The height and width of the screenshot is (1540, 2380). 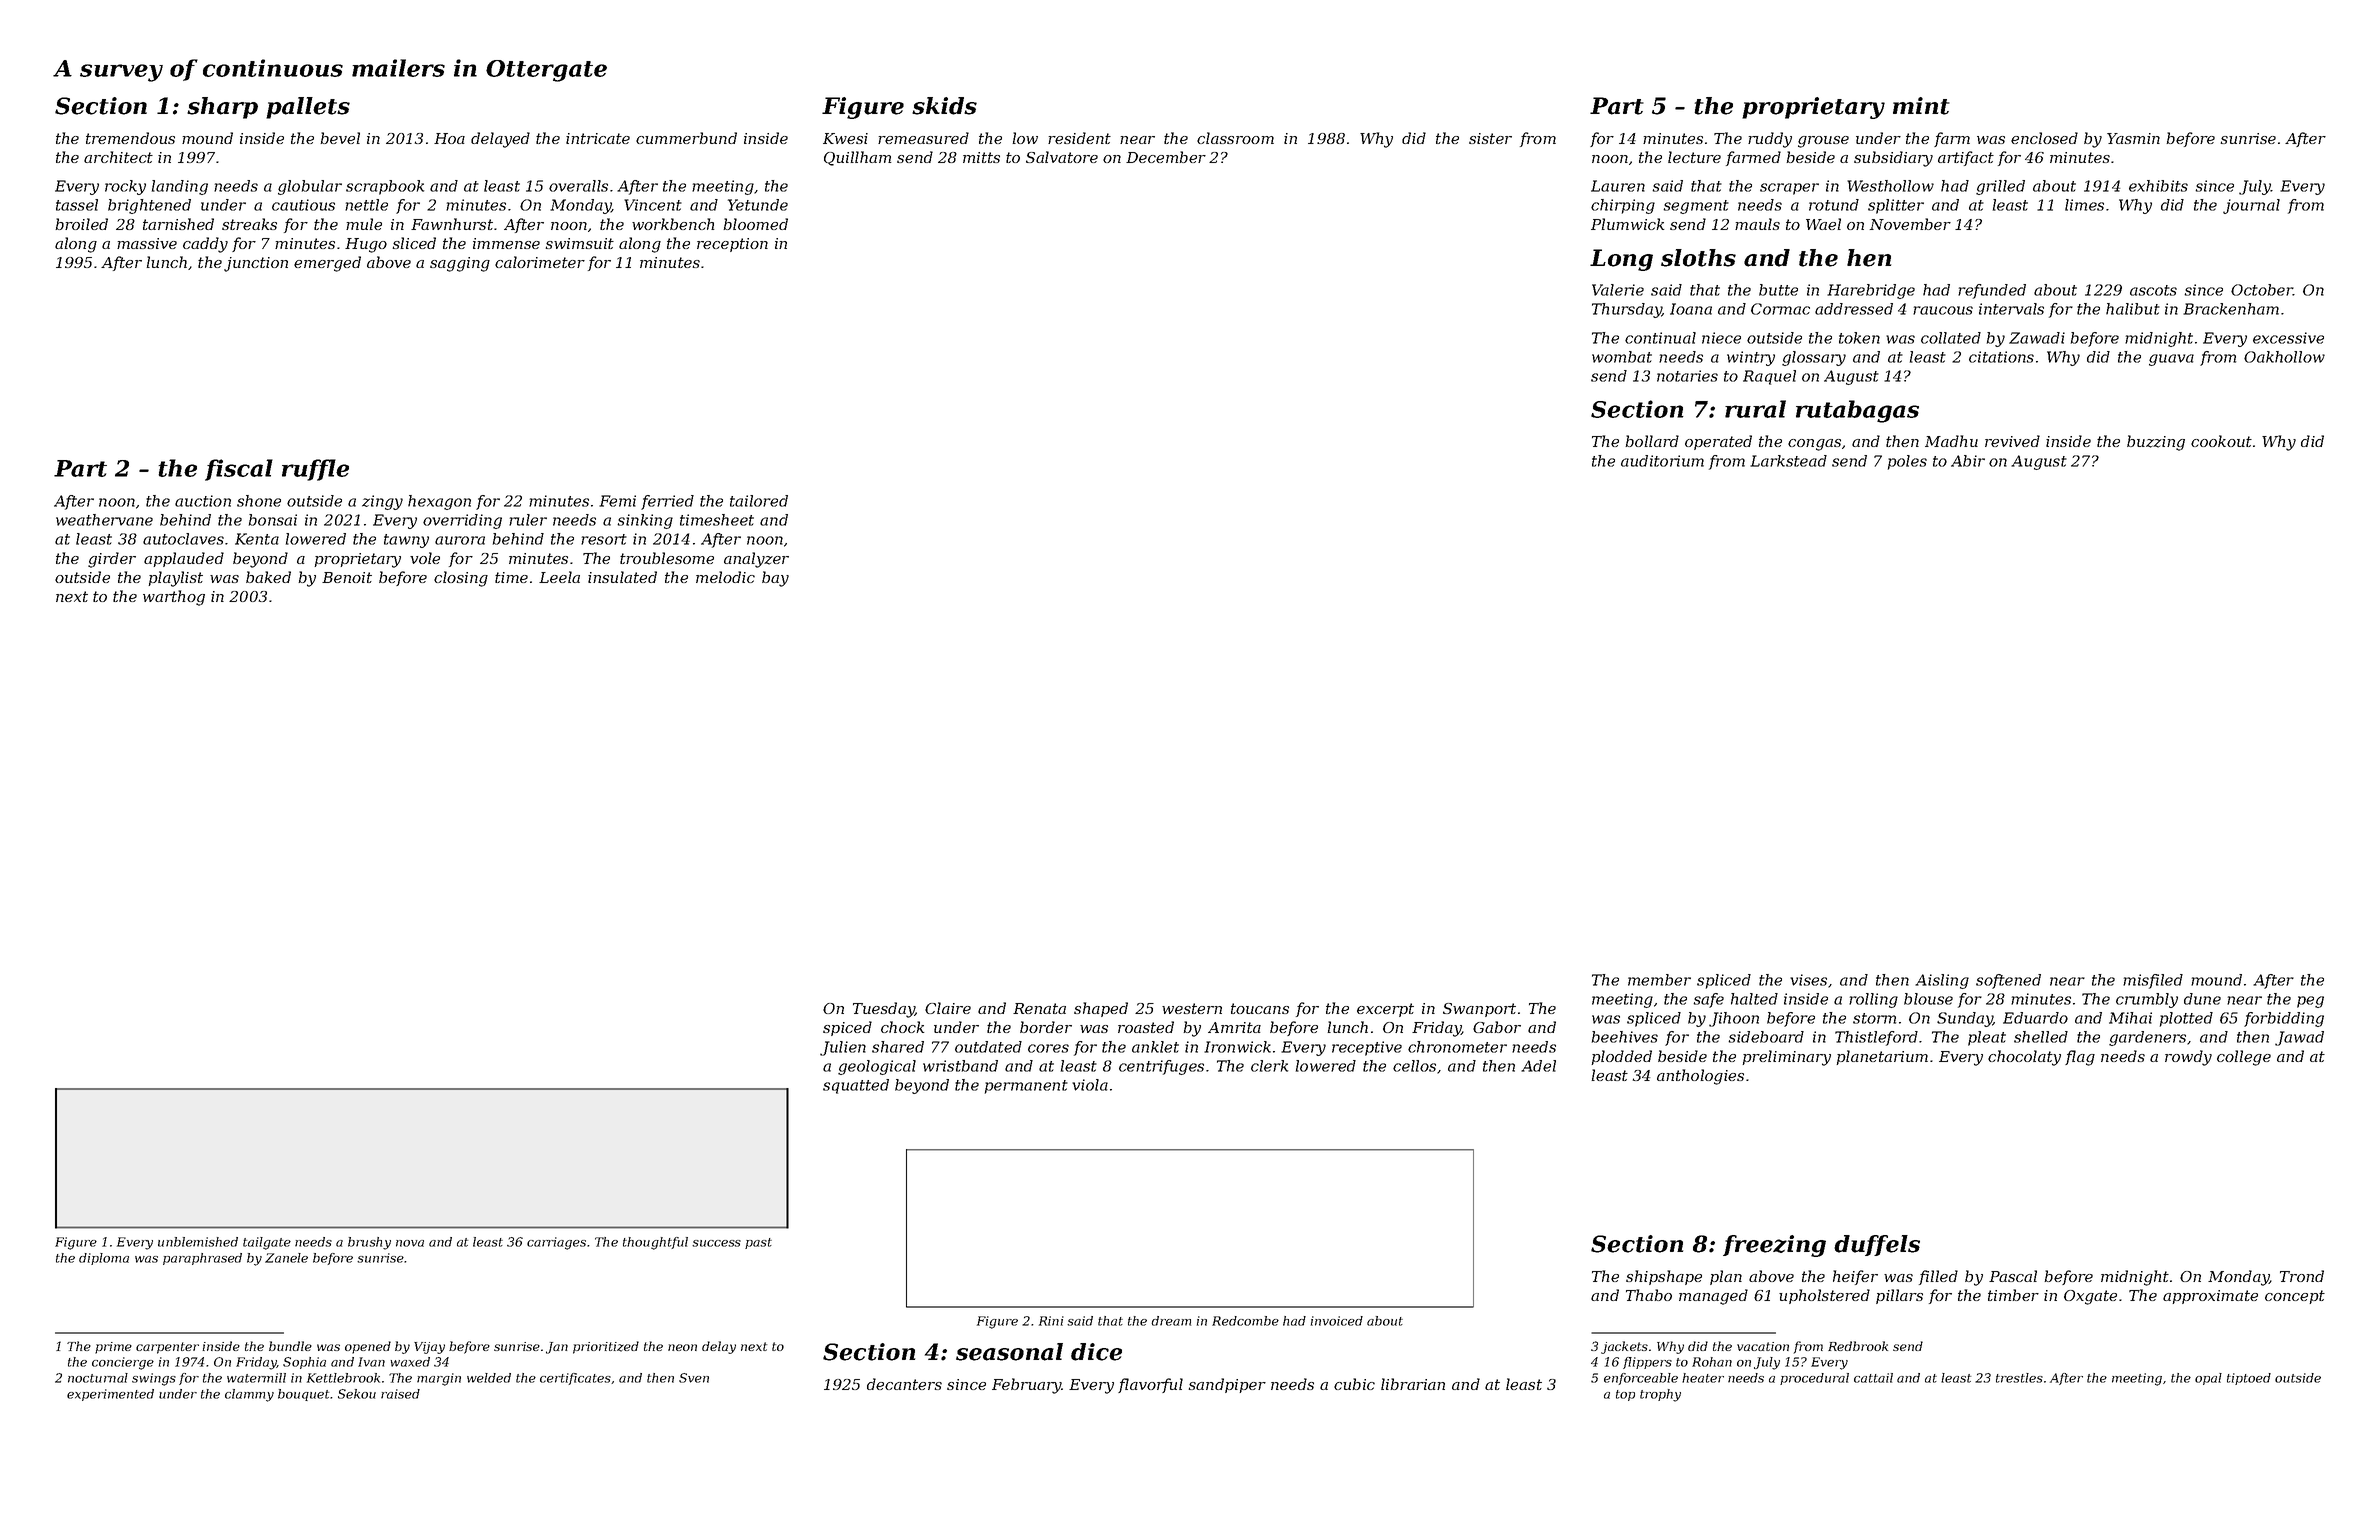 I want to click on auditorium, so click(x=1662, y=461).
